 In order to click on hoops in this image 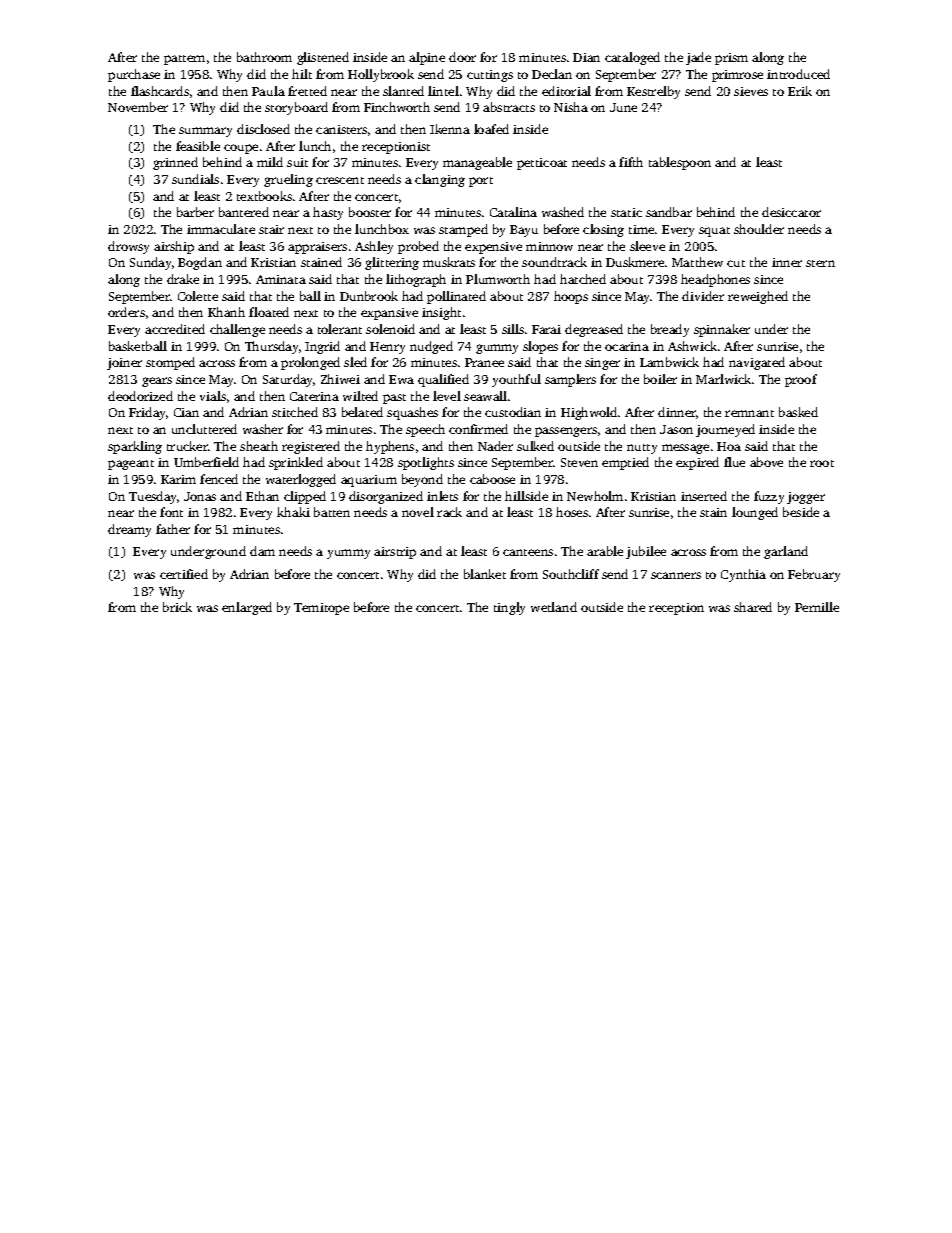, I will do `click(571, 297)`.
